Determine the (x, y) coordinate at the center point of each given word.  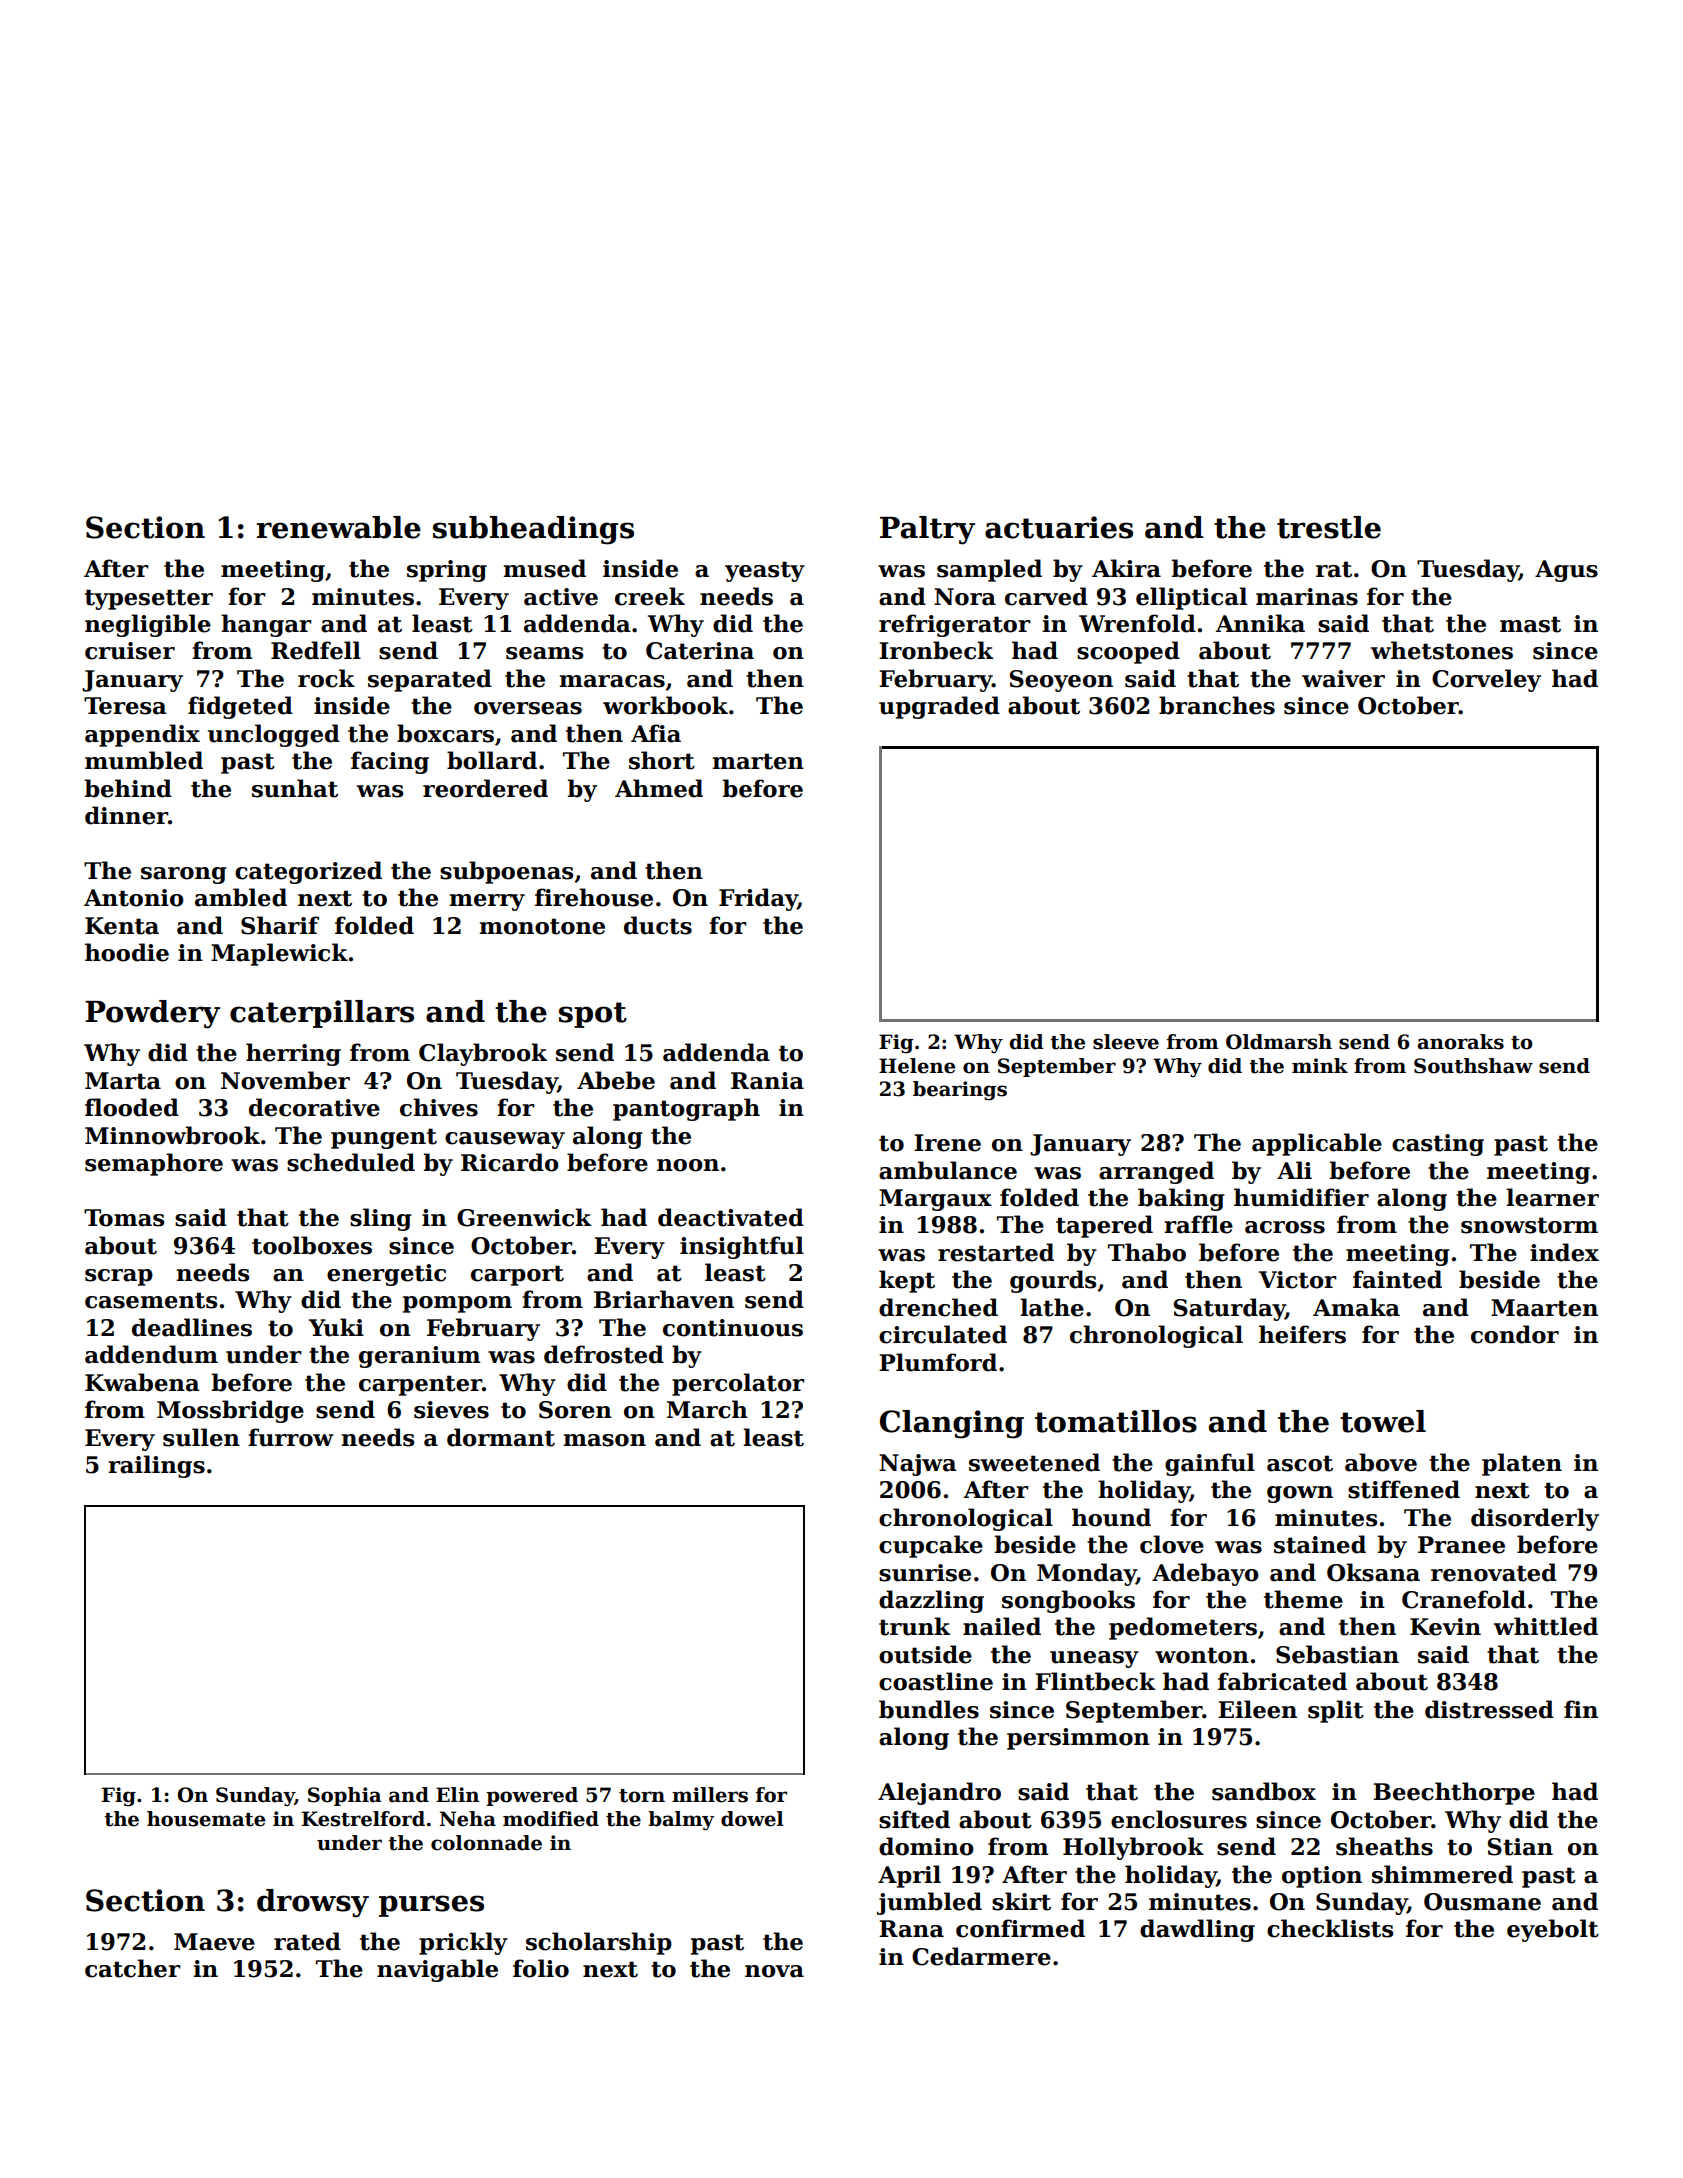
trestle (1329, 527)
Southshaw (1473, 1066)
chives (439, 1107)
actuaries (1059, 527)
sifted (914, 1819)
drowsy (313, 1903)
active (561, 597)
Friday (758, 899)
